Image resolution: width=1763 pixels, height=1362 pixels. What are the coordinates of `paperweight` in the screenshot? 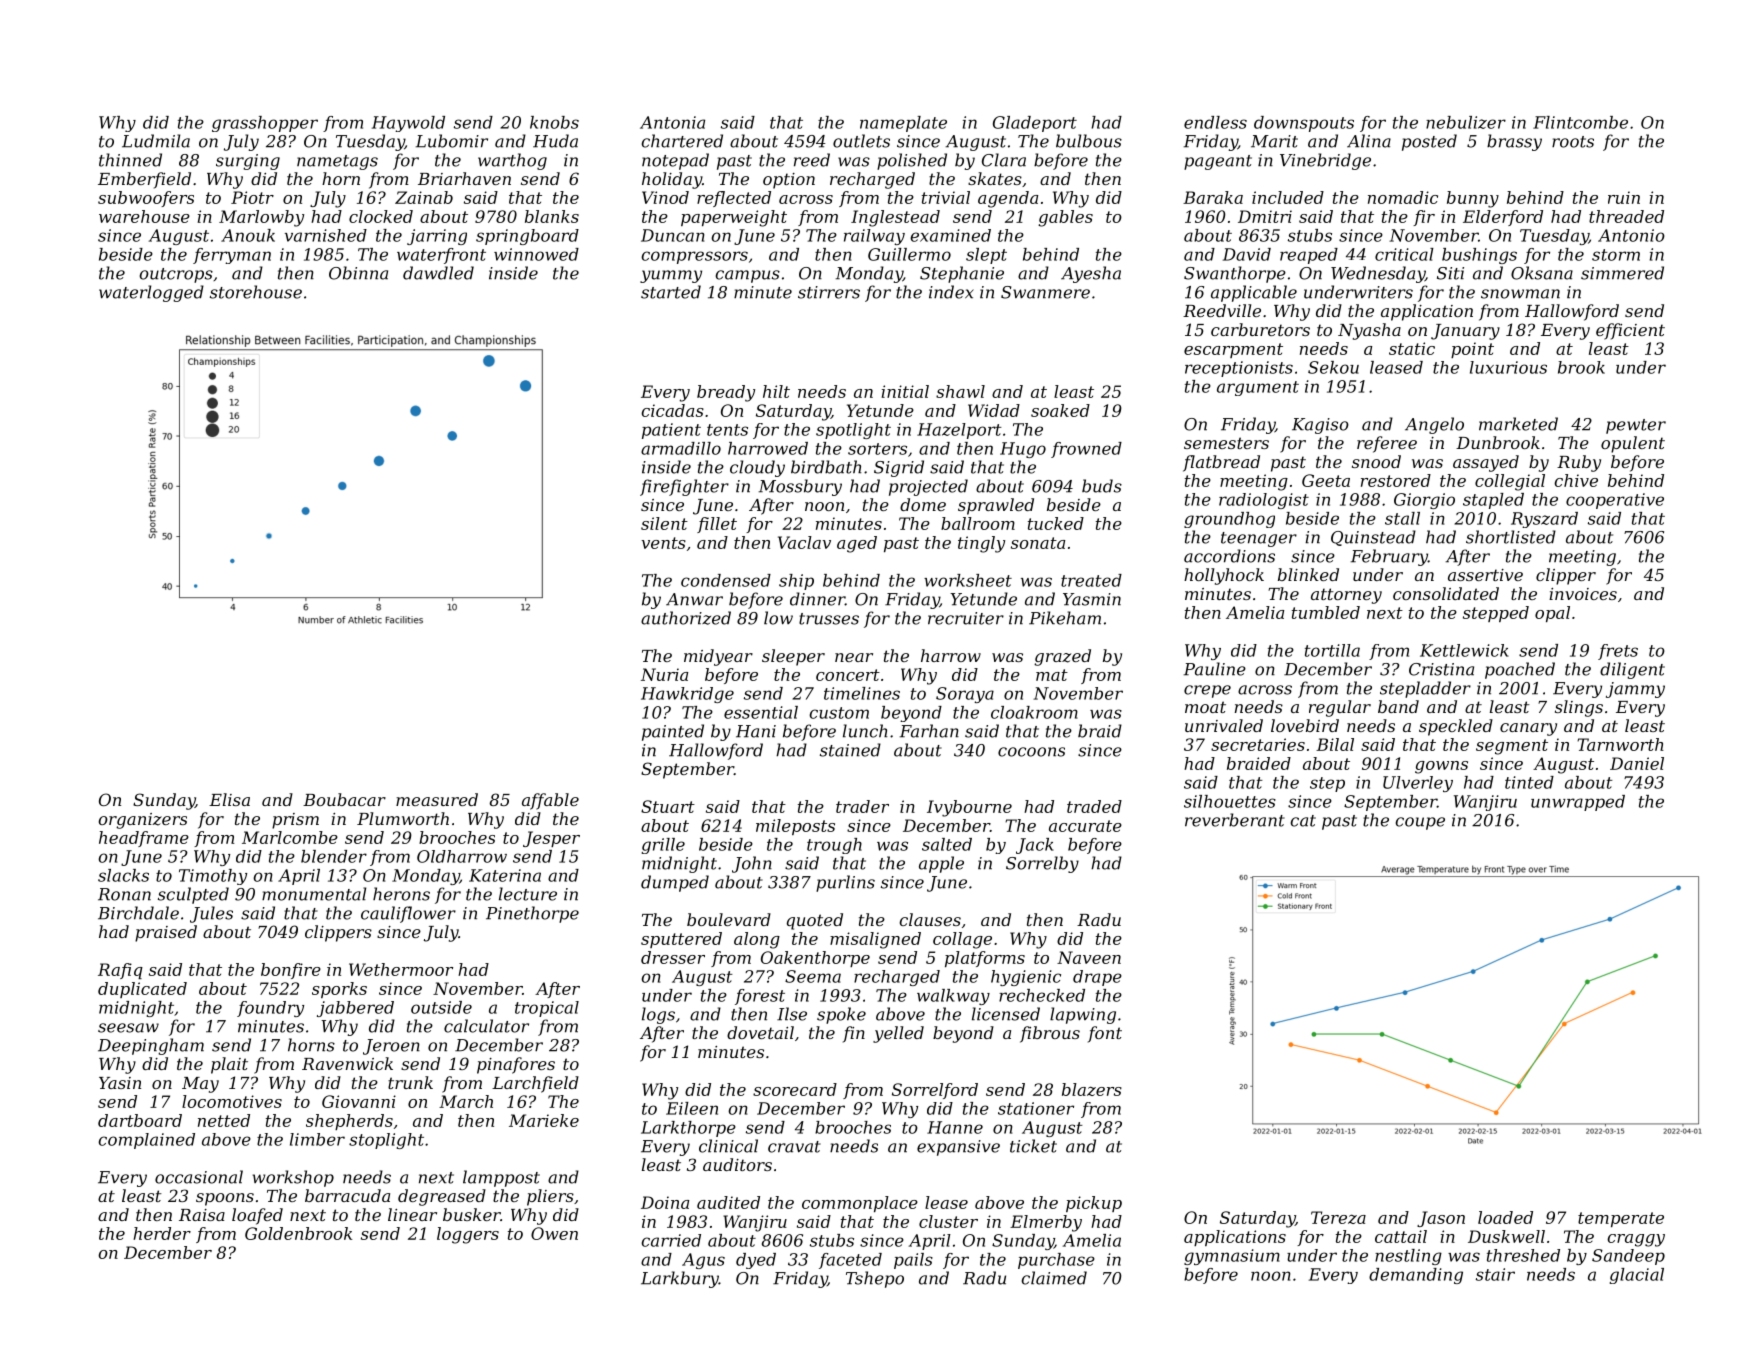 It's located at (734, 218).
